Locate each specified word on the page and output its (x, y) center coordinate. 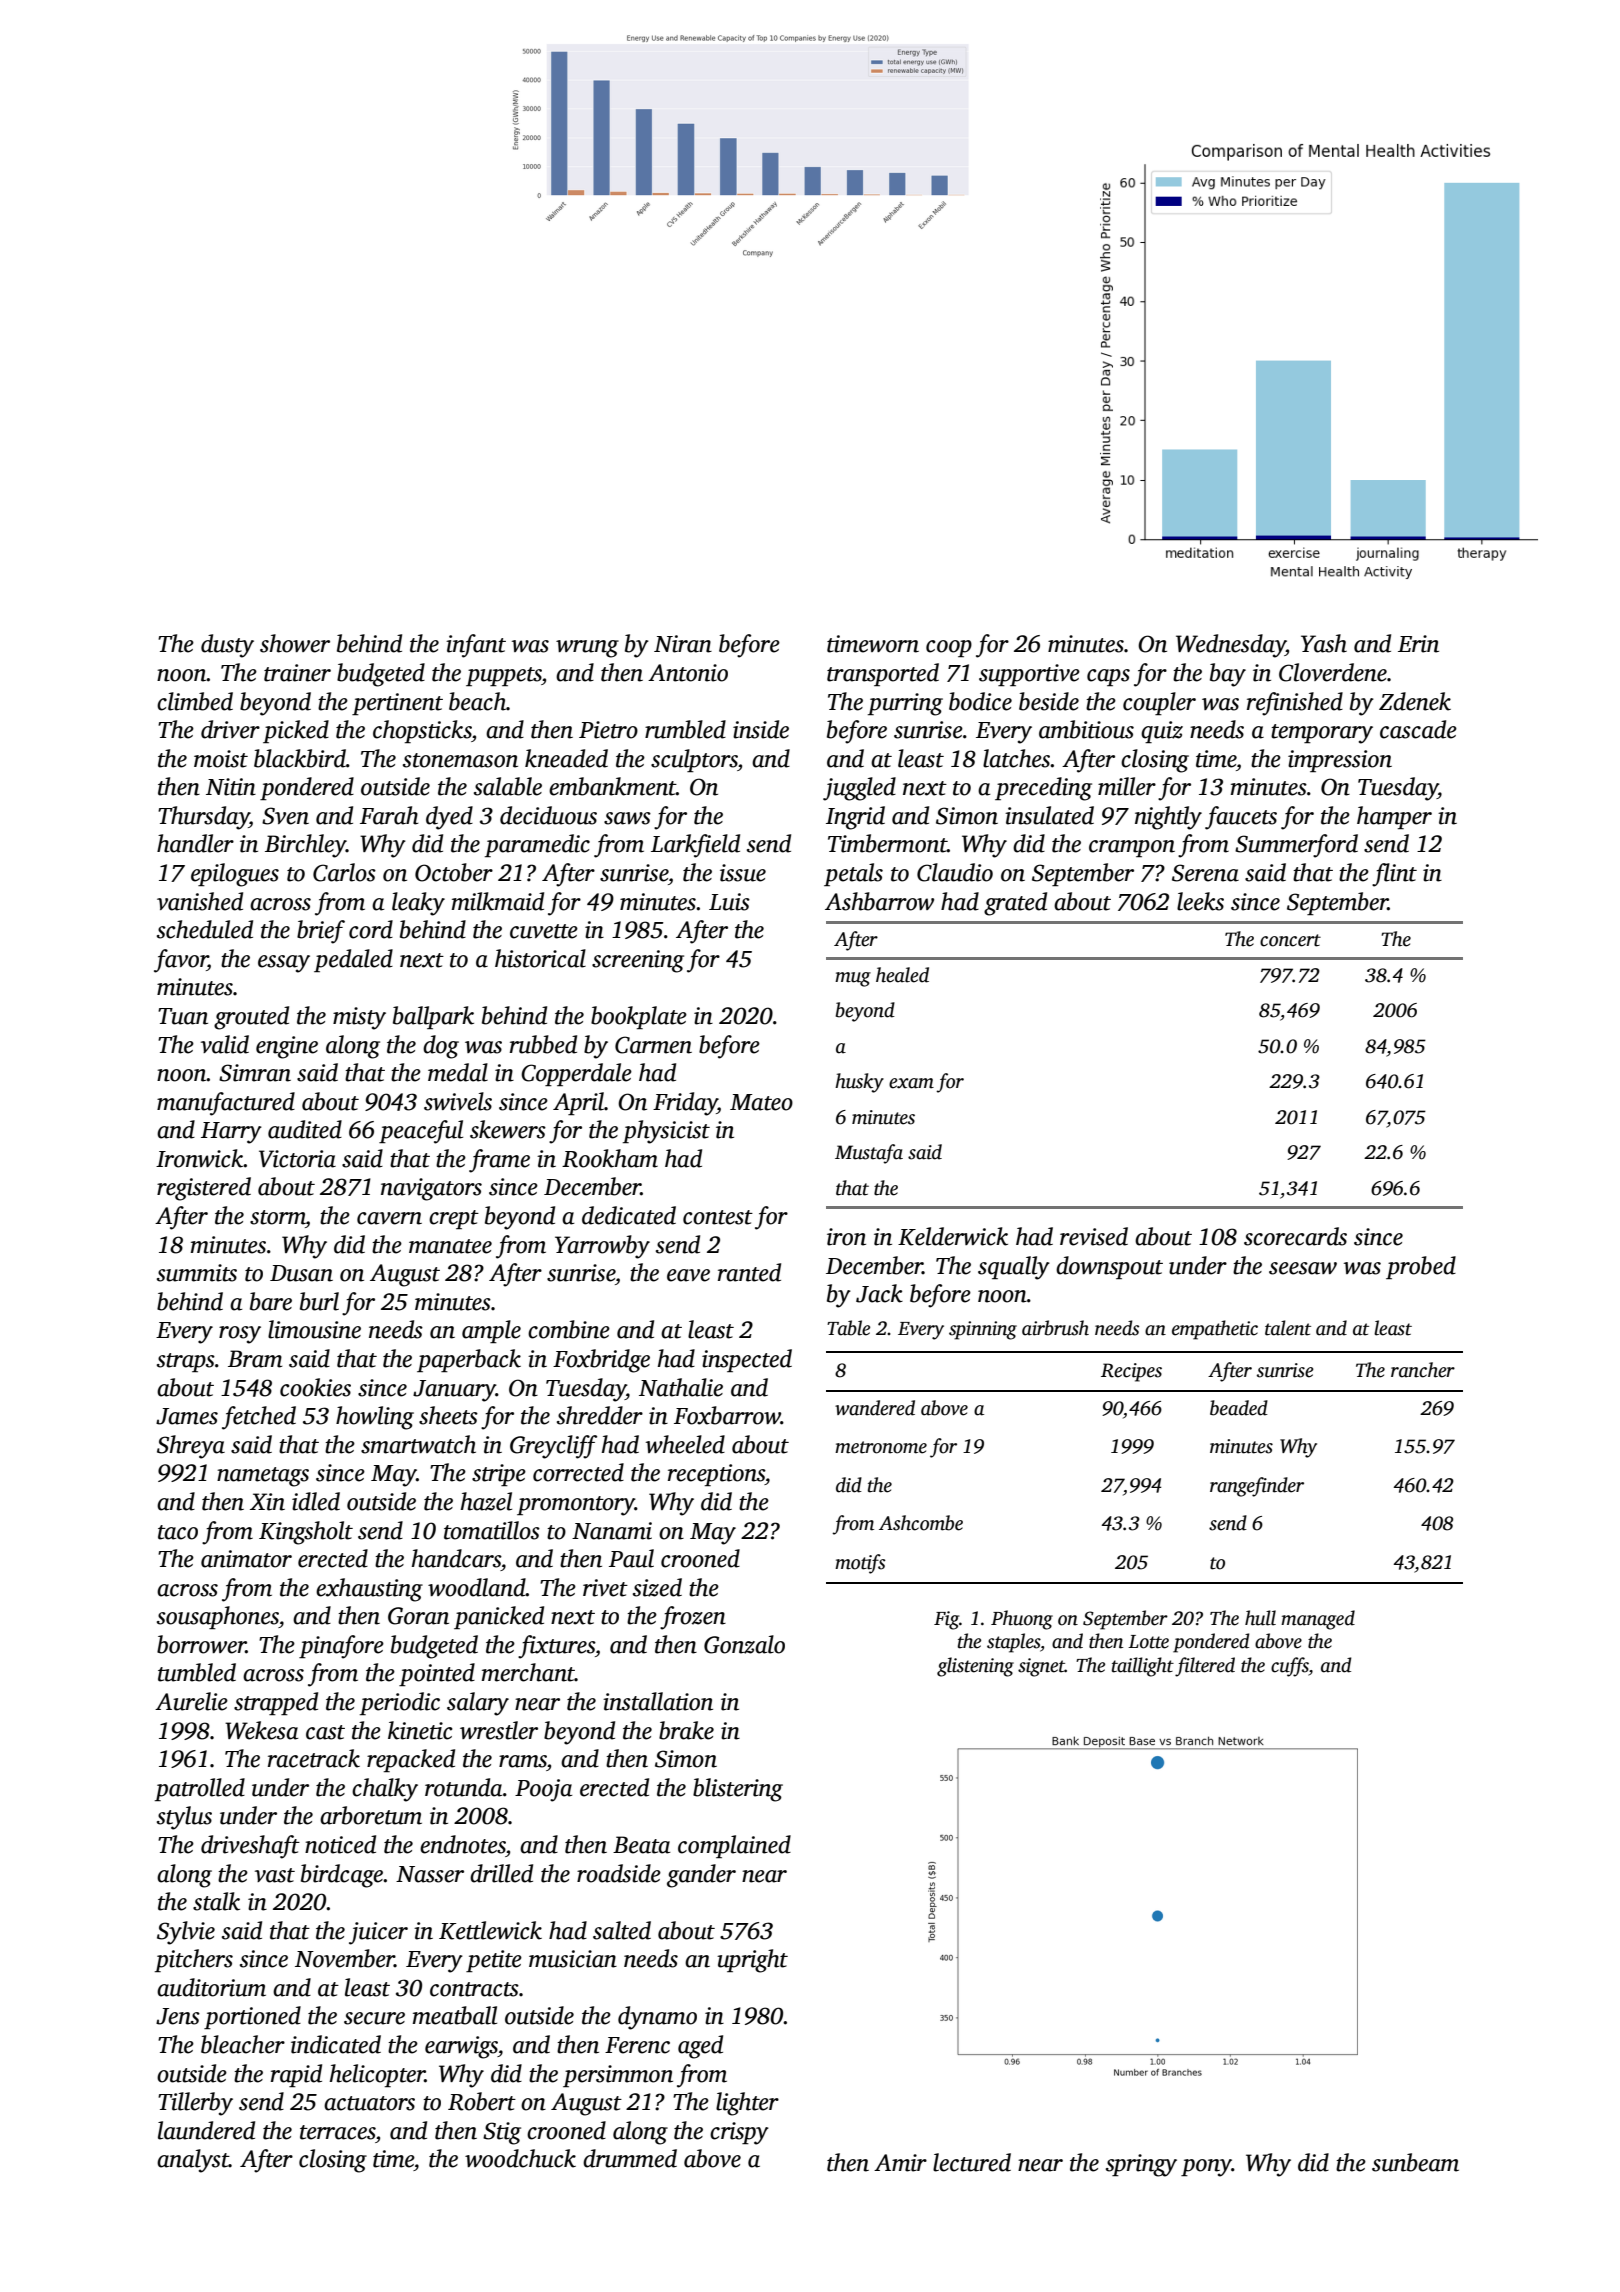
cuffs (1290, 1667)
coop (949, 648)
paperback (469, 1360)
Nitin (231, 787)
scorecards (1295, 1236)
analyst (193, 2161)
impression (1340, 761)
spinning (983, 1330)
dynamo (657, 2018)
